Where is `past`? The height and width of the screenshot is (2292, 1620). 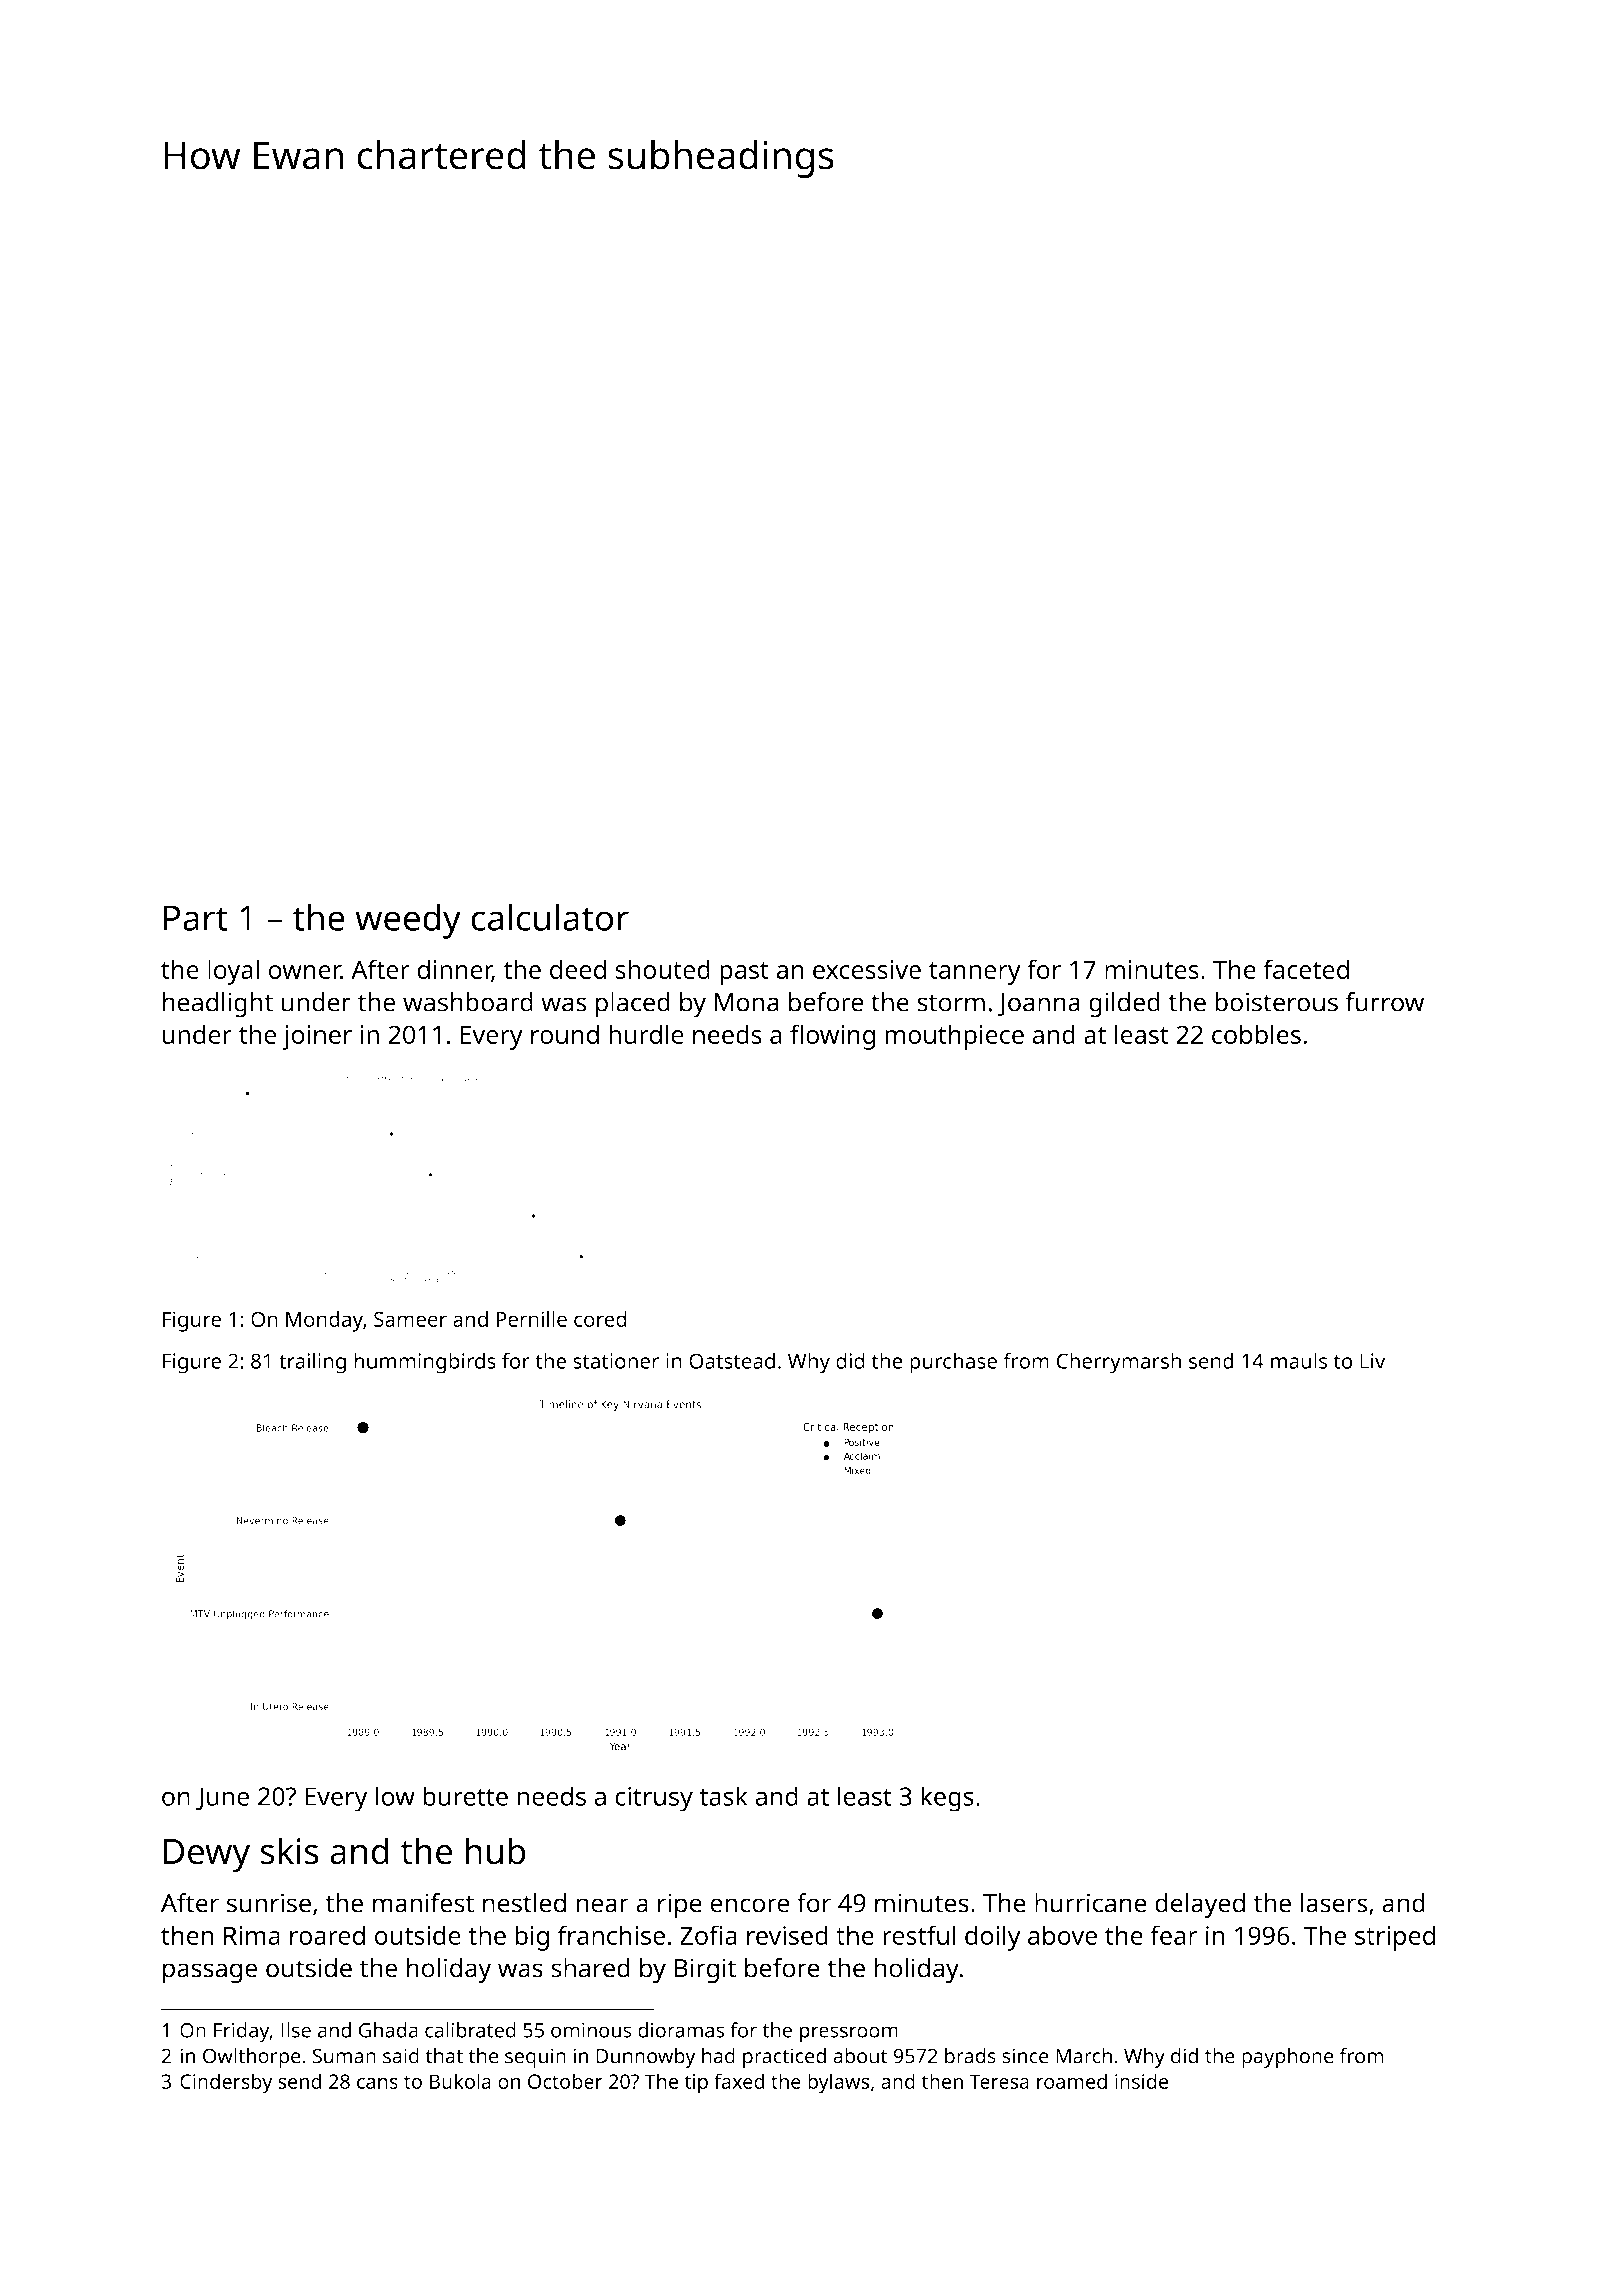 past is located at coordinates (744, 973).
